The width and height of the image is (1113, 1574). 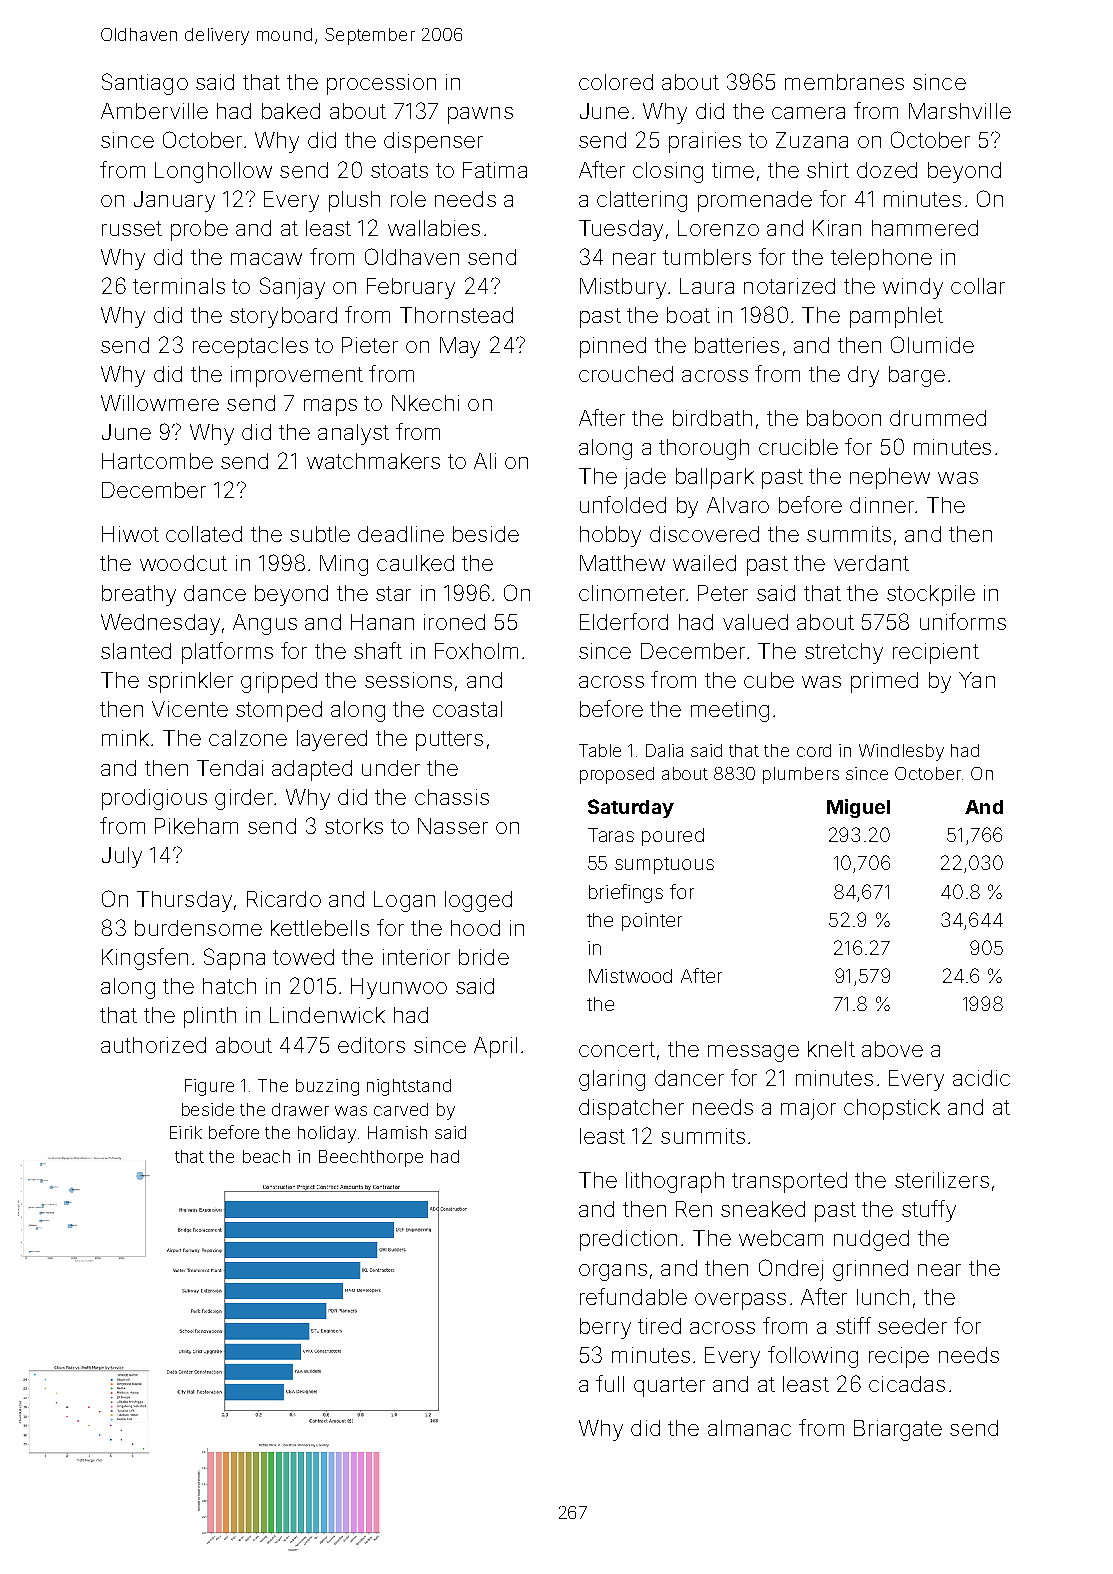 What do you see at coordinates (449, 741) in the image?
I see `putters` at bounding box center [449, 741].
